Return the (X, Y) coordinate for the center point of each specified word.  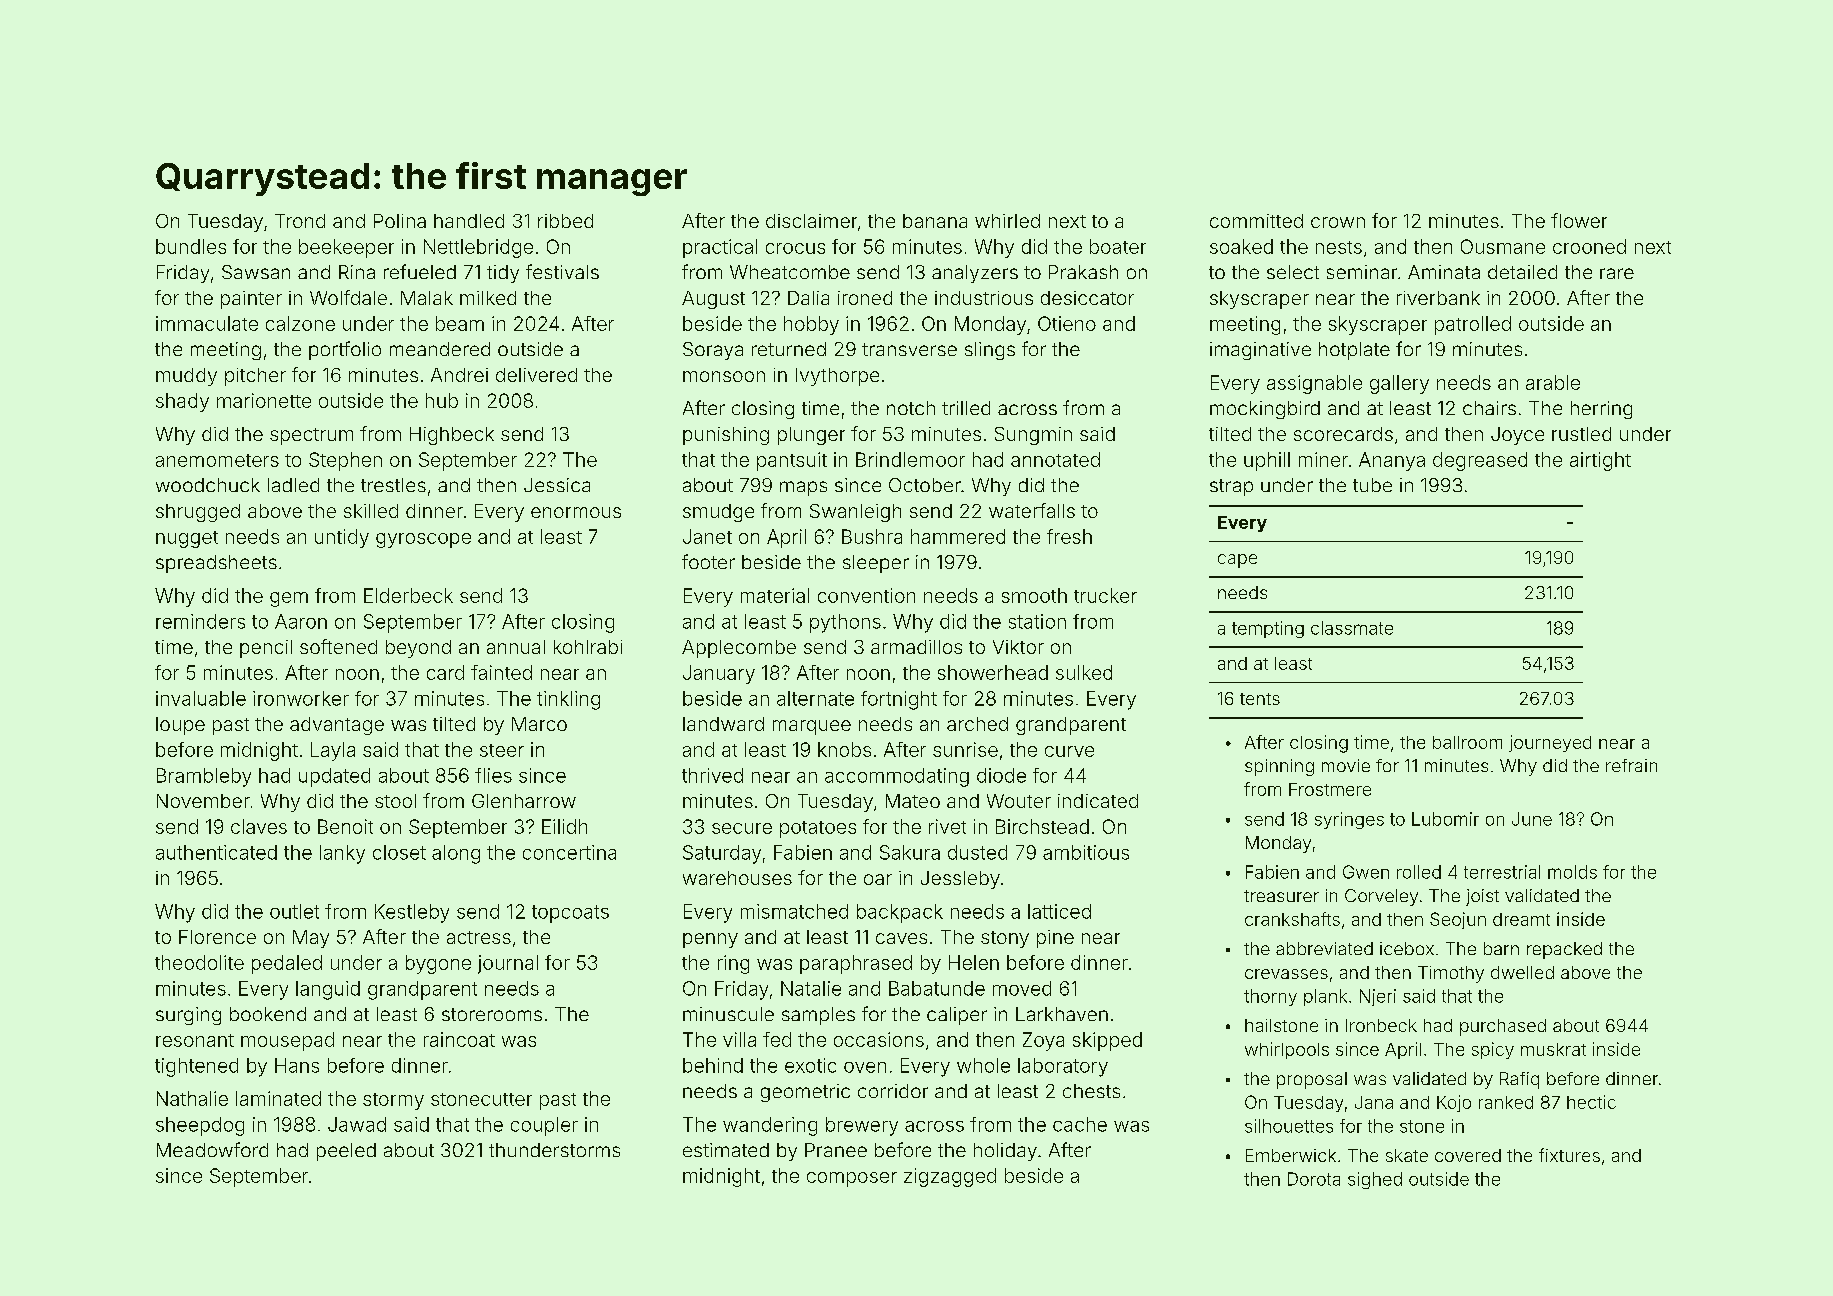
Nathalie (192, 1098)
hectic (1591, 1102)
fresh (1069, 536)
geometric (805, 1093)
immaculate (207, 323)
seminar (1362, 272)
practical (720, 248)
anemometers (217, 460)
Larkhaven (1062, 1014)
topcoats (570, 914)
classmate (1352, 628)
